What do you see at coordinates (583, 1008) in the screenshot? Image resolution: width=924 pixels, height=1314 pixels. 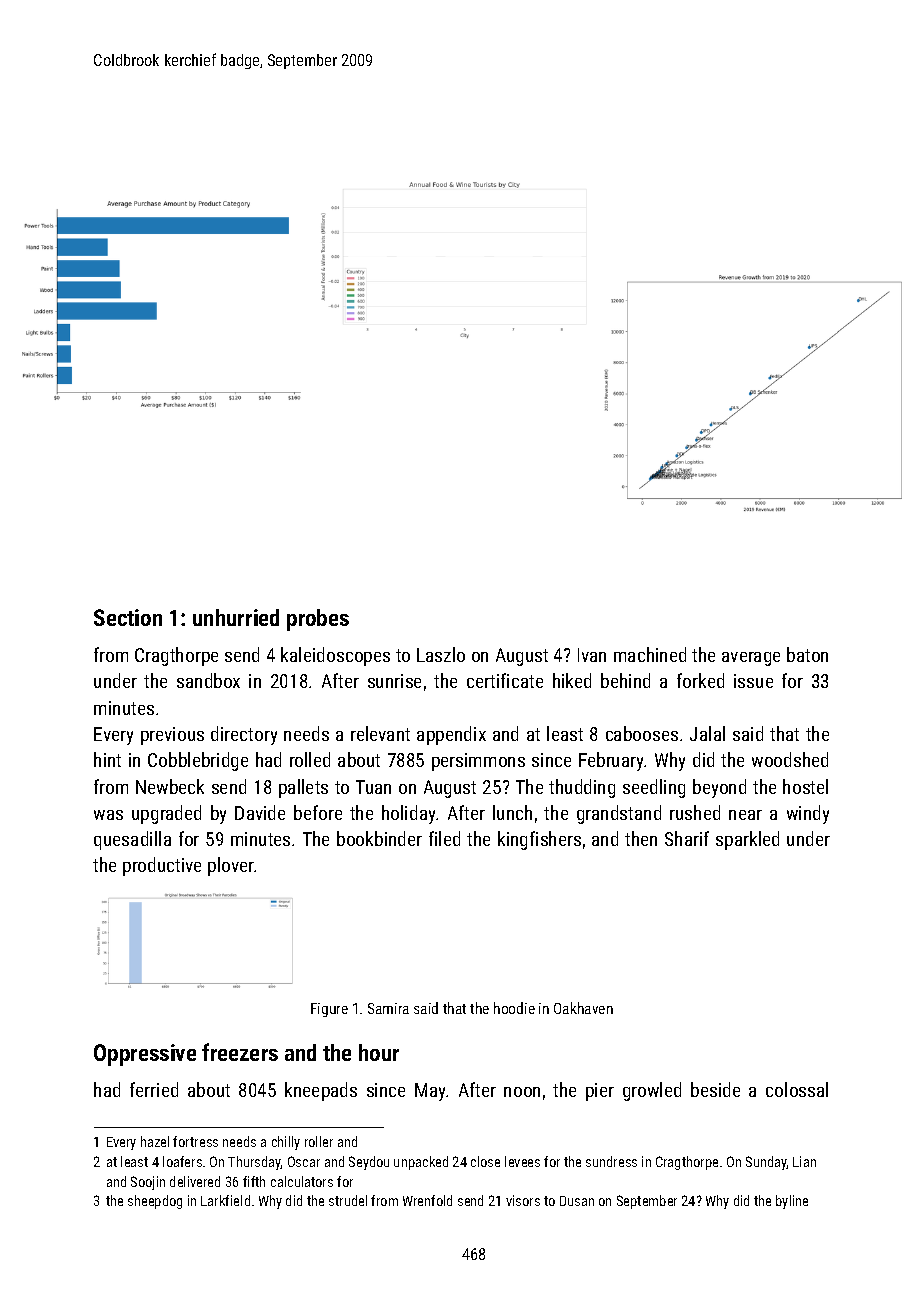 I see `Oakhaven` at bounding box center [583, 1008].
